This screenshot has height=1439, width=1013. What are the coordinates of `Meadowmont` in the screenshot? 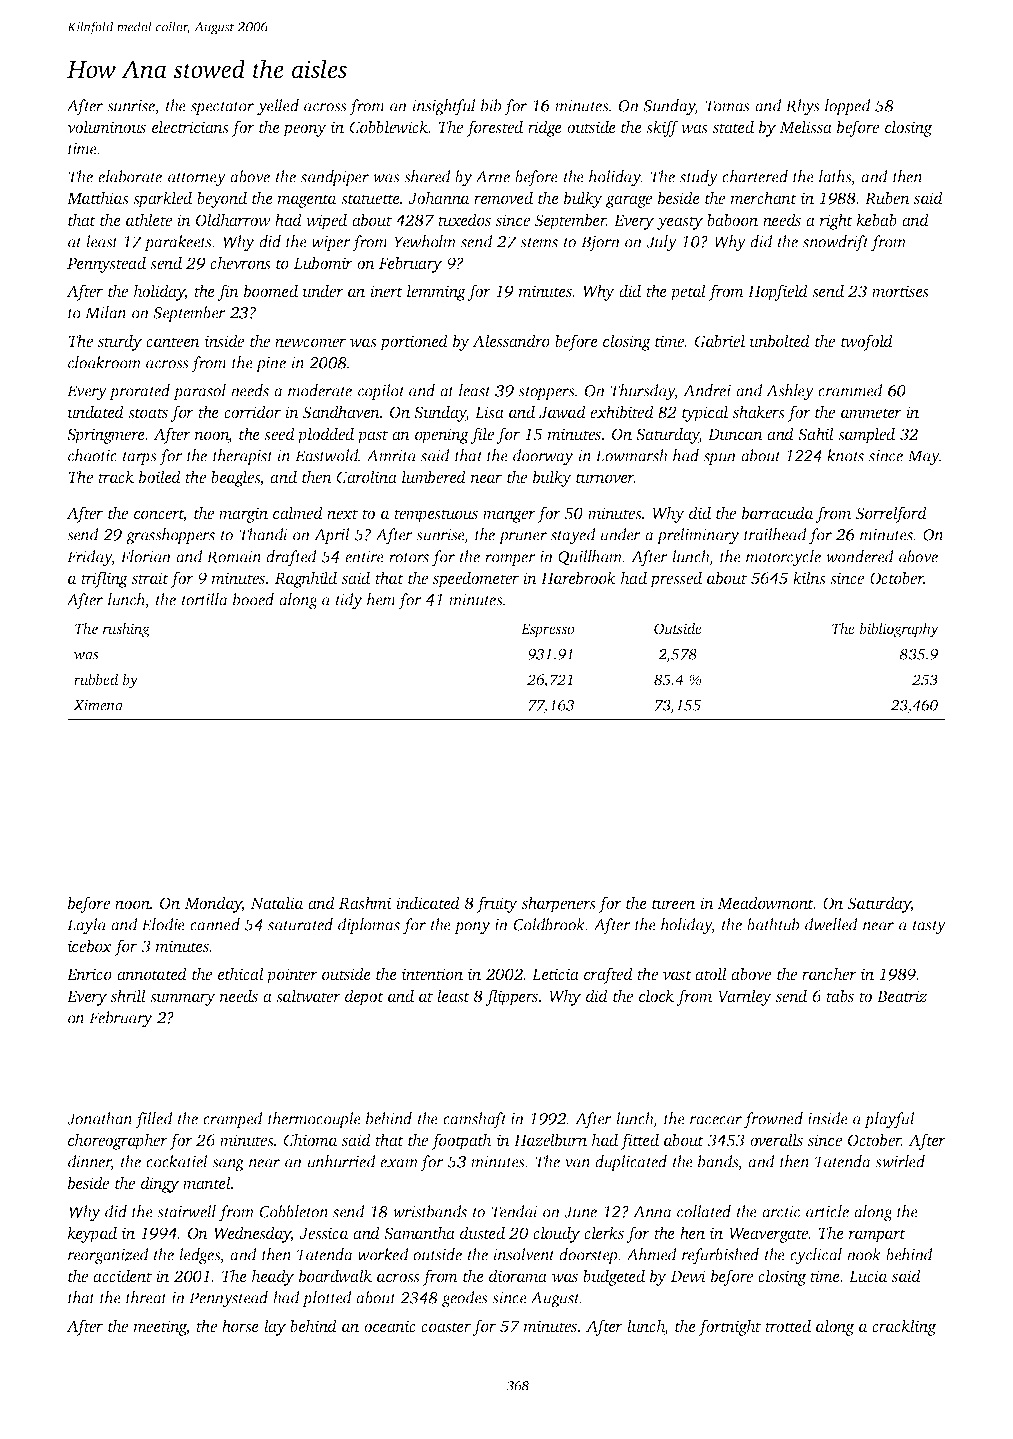 It's located at (766, 902).
